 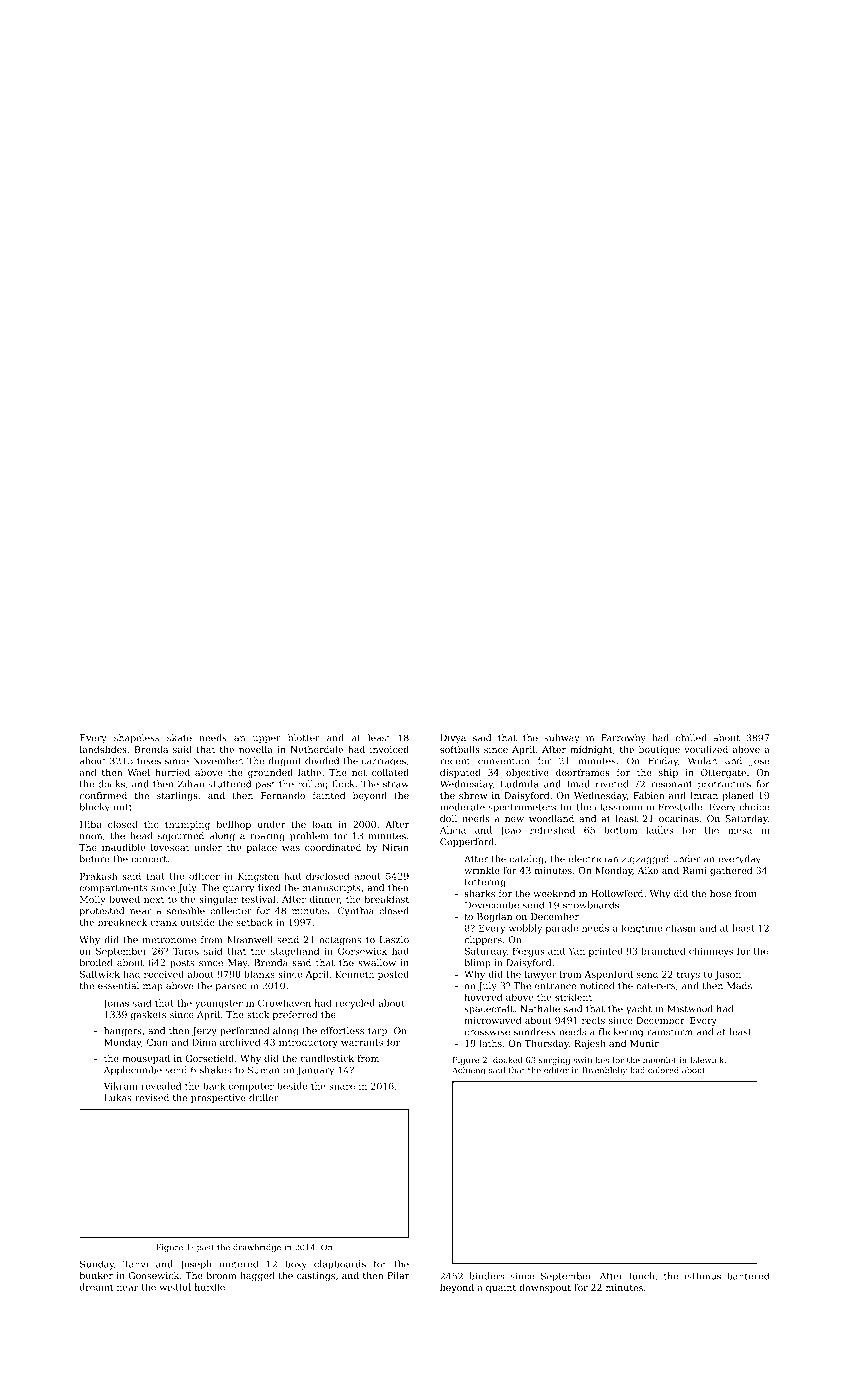 What do you see at coordinates (239, 1264) in the screenshot?
I see `metered` at bounding box center [239, 1264].
